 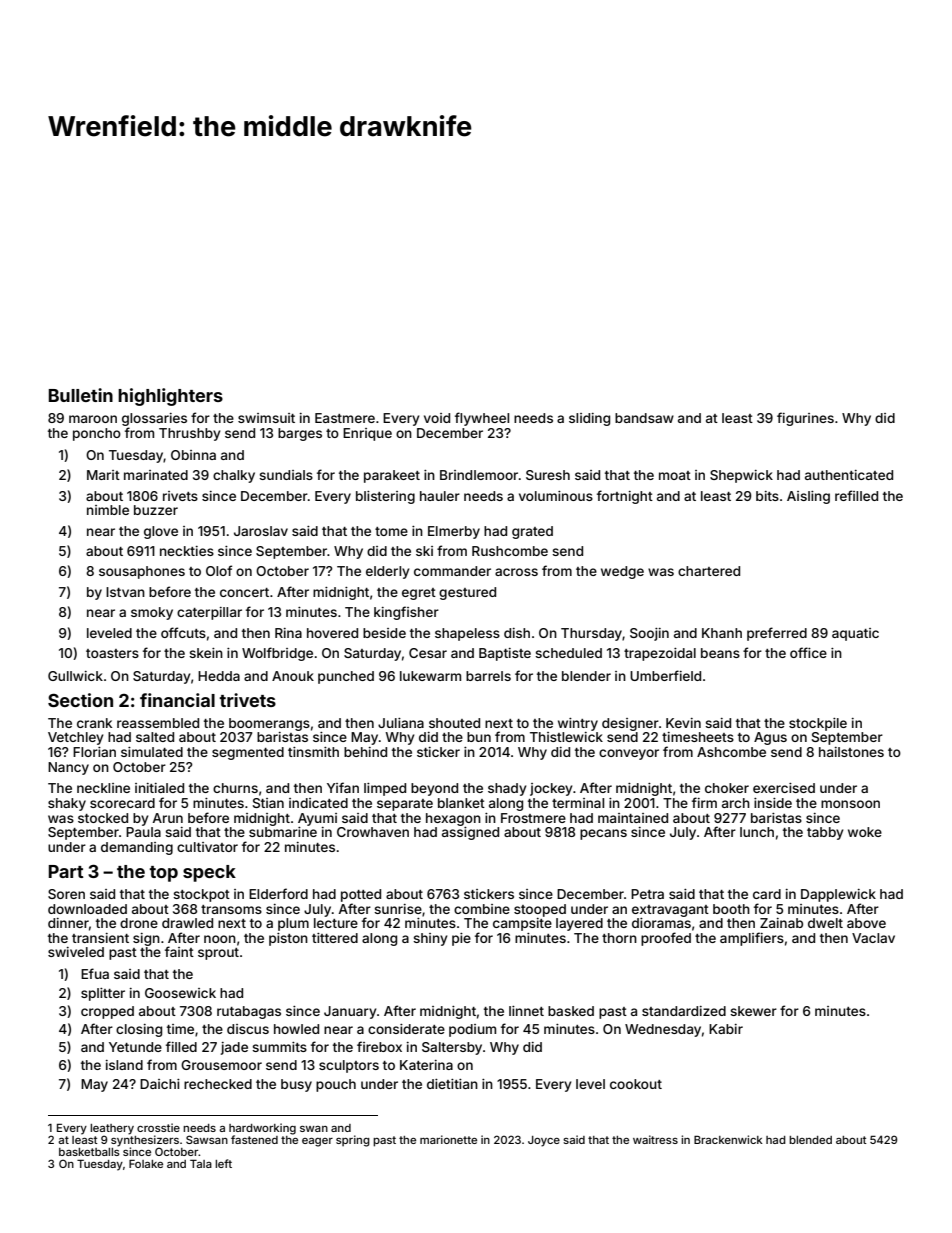 What do you see at coordinates (440, 496) in the image?
I see `hauler` at bounding box center [440, 496].
